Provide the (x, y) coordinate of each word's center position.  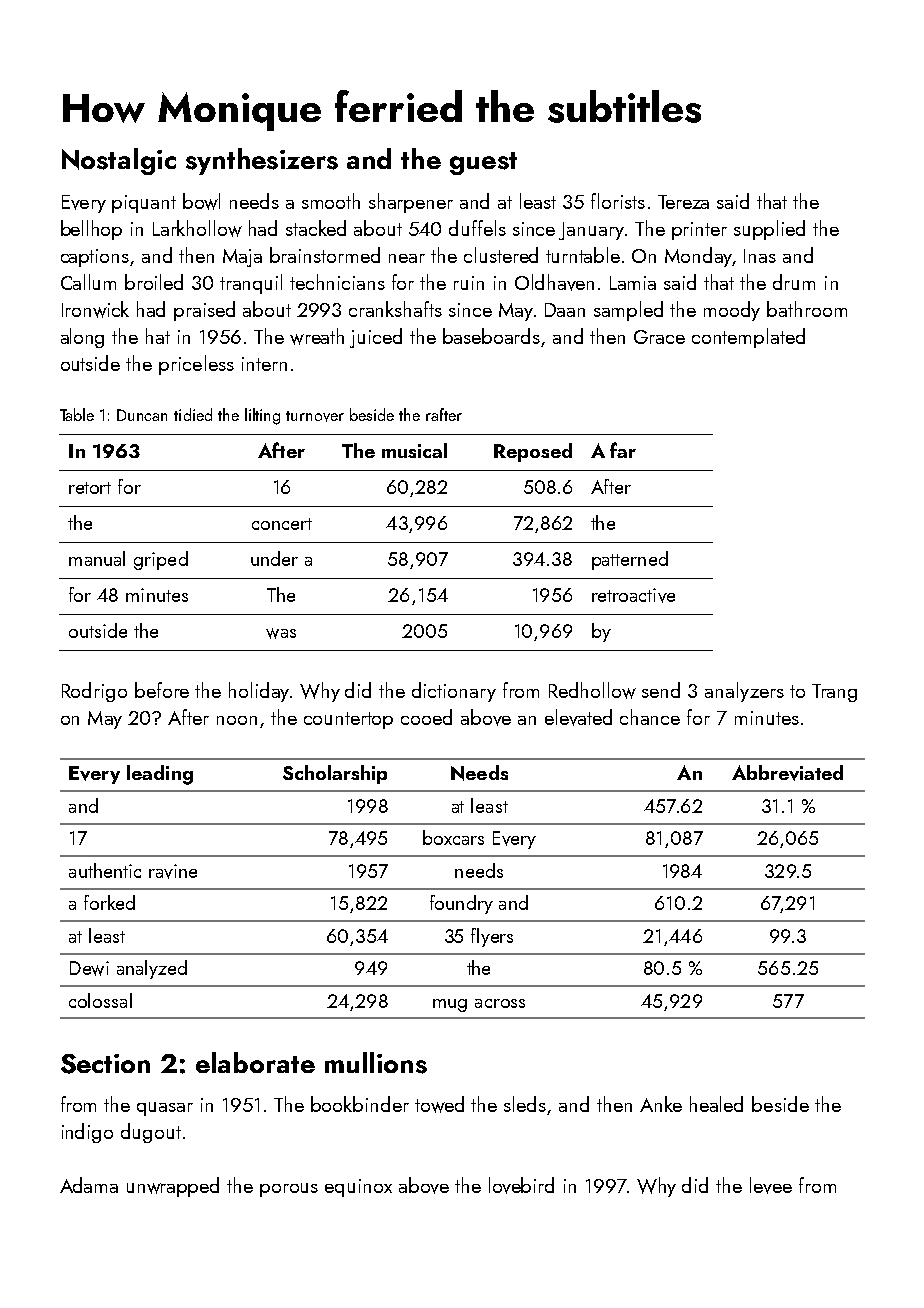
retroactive (633, 595)
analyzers (744, 692)
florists (618, 201)
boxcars (453, 837)
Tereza (683, 202)
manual (97, 558)
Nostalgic (119, 161)
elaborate (255, 1062)
